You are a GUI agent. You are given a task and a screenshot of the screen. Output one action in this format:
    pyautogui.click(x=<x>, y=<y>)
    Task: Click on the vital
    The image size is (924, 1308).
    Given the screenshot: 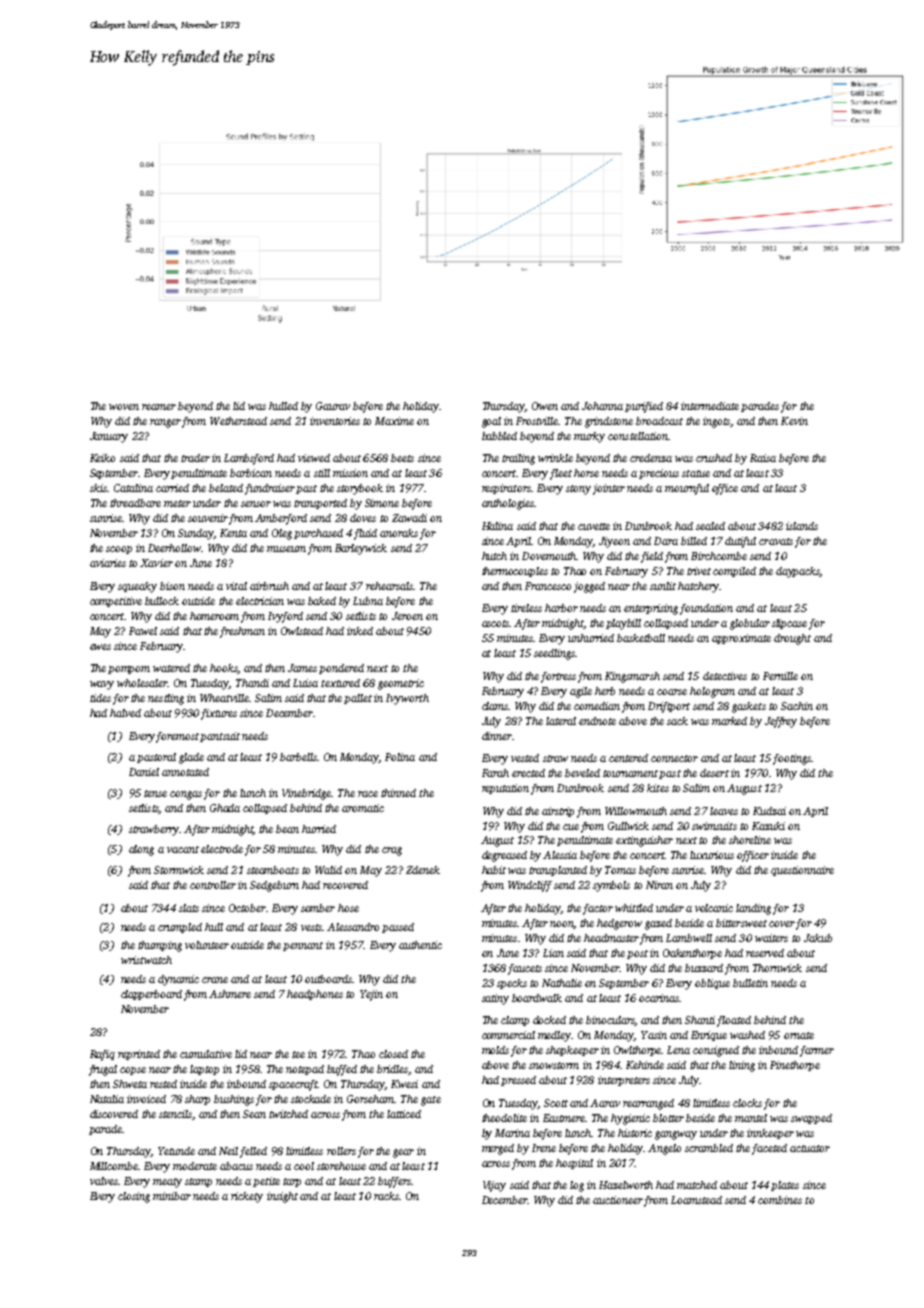 What is the action you would take?
    pyautogui.click(x=236, y=586)
